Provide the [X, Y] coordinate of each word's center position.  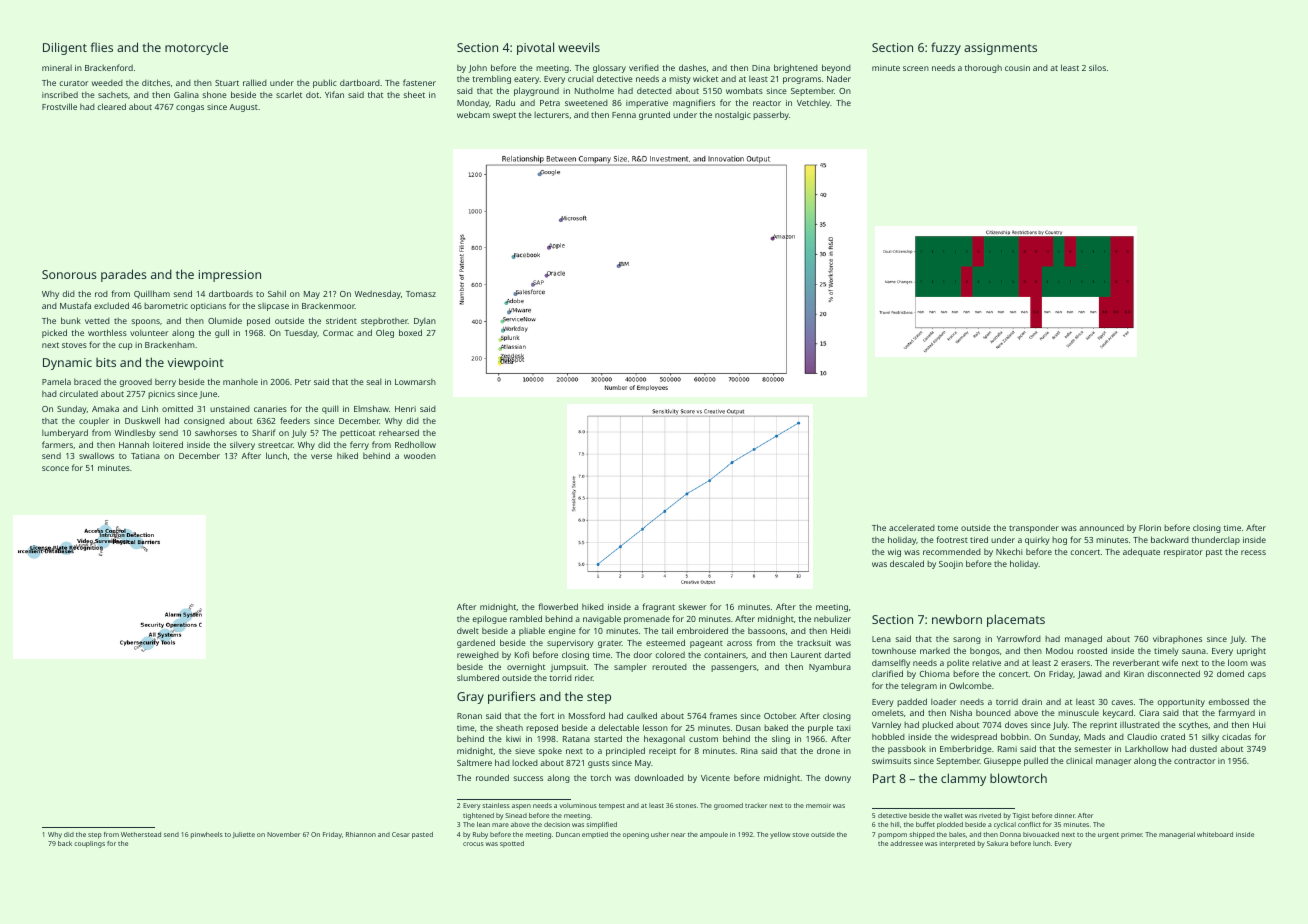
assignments [1000, 49]
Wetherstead [141, 834]
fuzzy [946, 48]
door [643, 654]
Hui [1259, 725]
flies [102, 47]
